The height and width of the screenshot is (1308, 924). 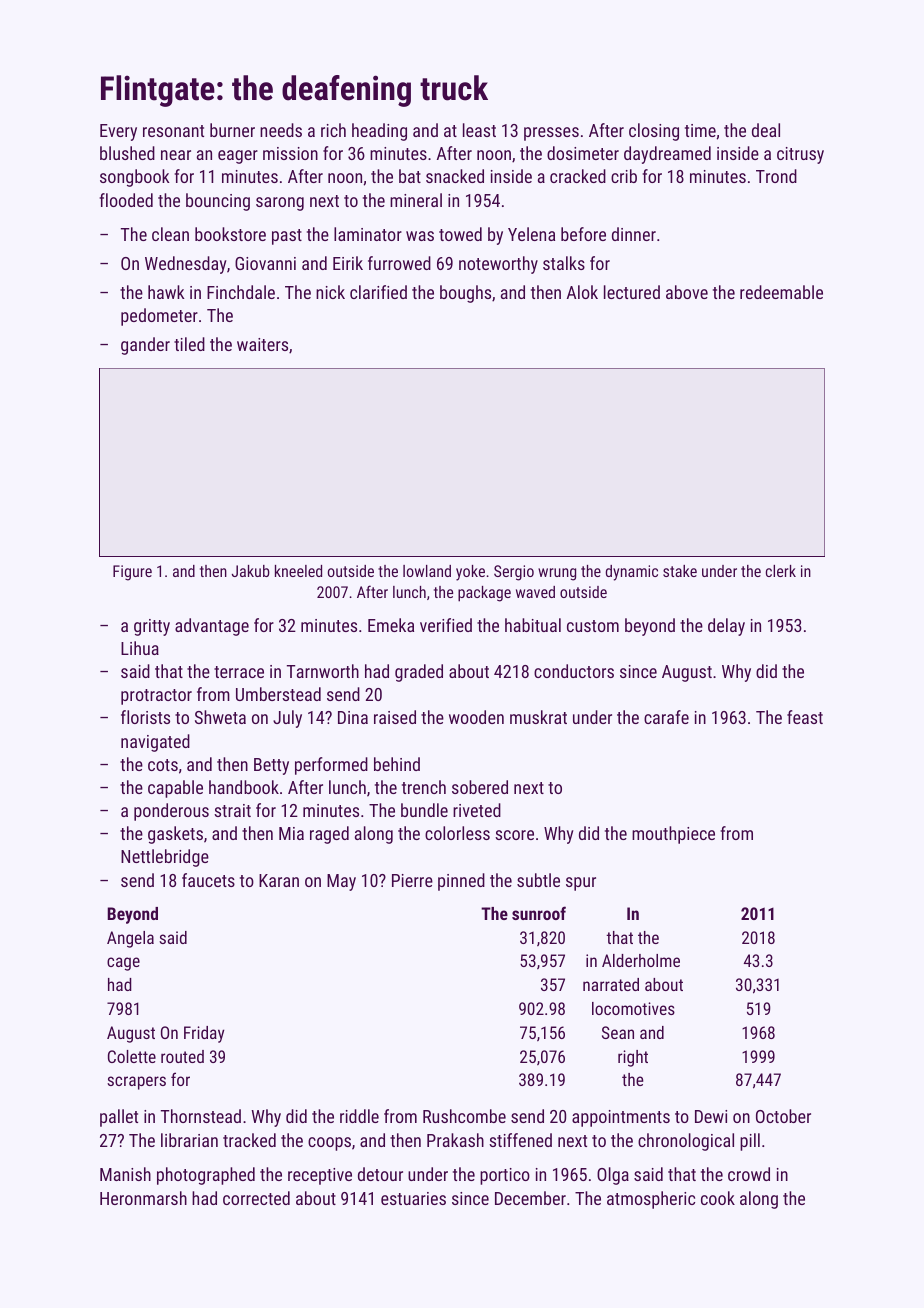 What do you see at coordinates (232, 130) in the screenshot?
I see `burner` at bounding box center [232, 130].
